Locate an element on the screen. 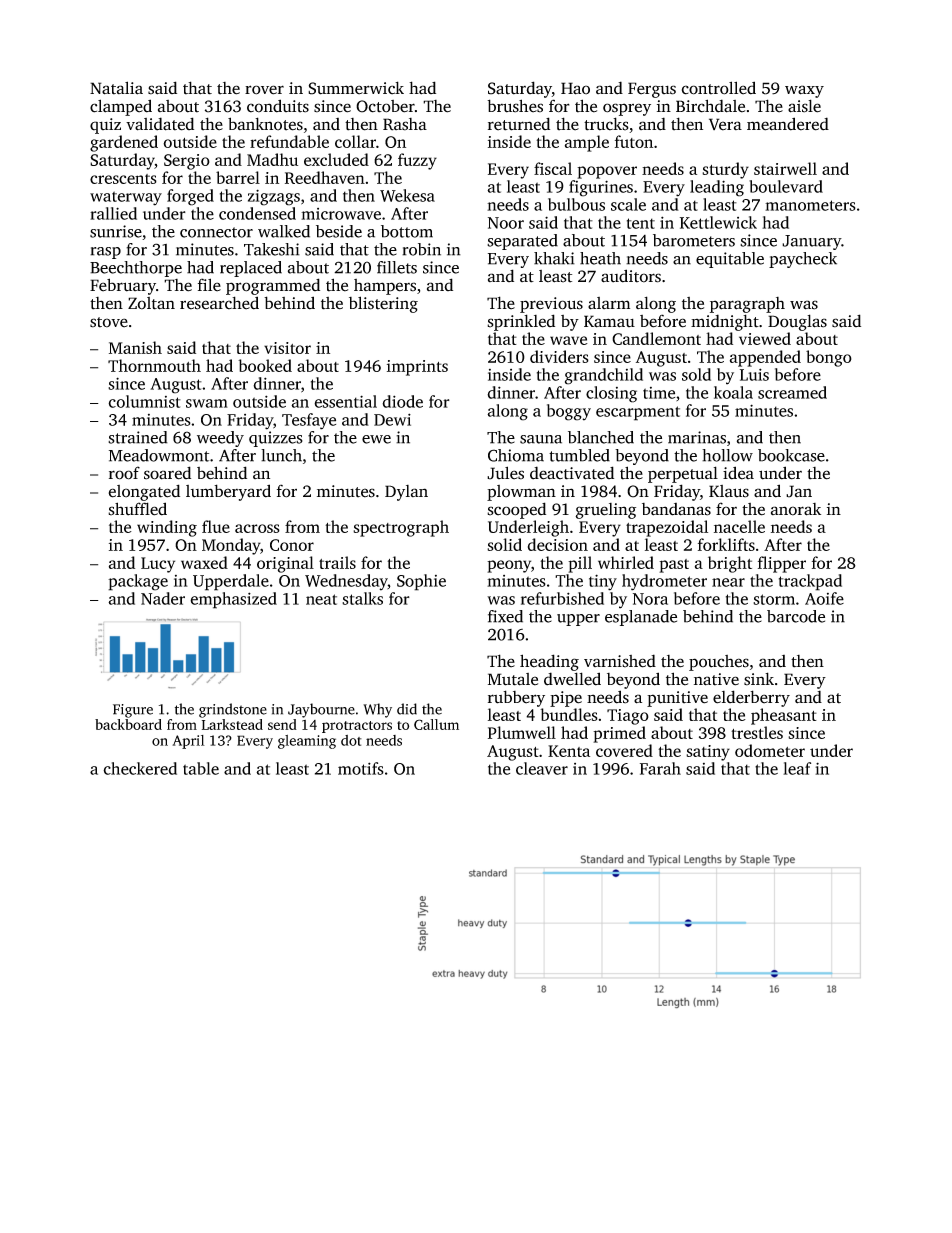 This screenshot has height=1233, width=952. forged is located at coordinates (190, 197).
